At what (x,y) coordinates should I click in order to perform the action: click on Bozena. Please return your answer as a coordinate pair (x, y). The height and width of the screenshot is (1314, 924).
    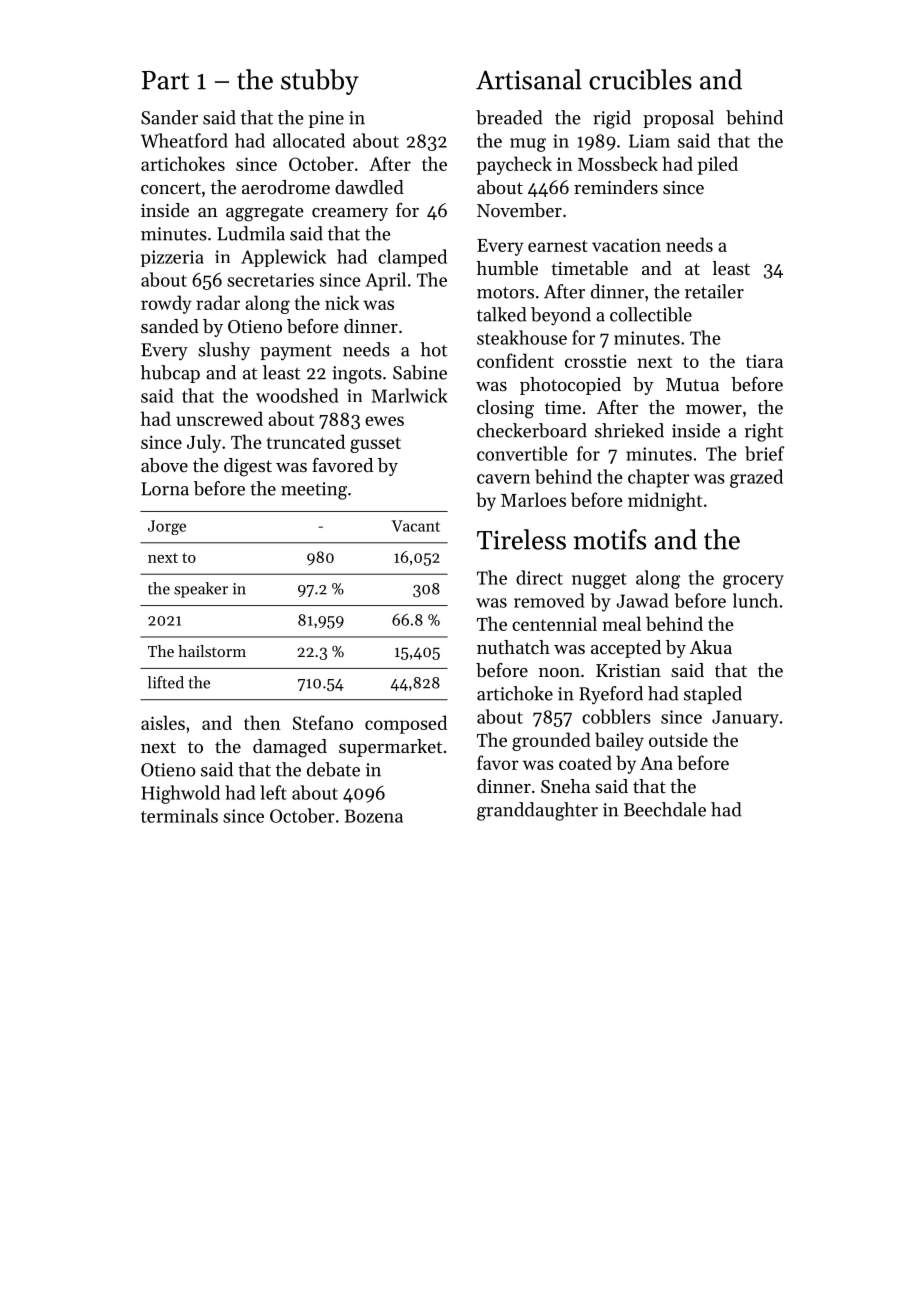
    Looking at the image, I should click on (374, 816).
